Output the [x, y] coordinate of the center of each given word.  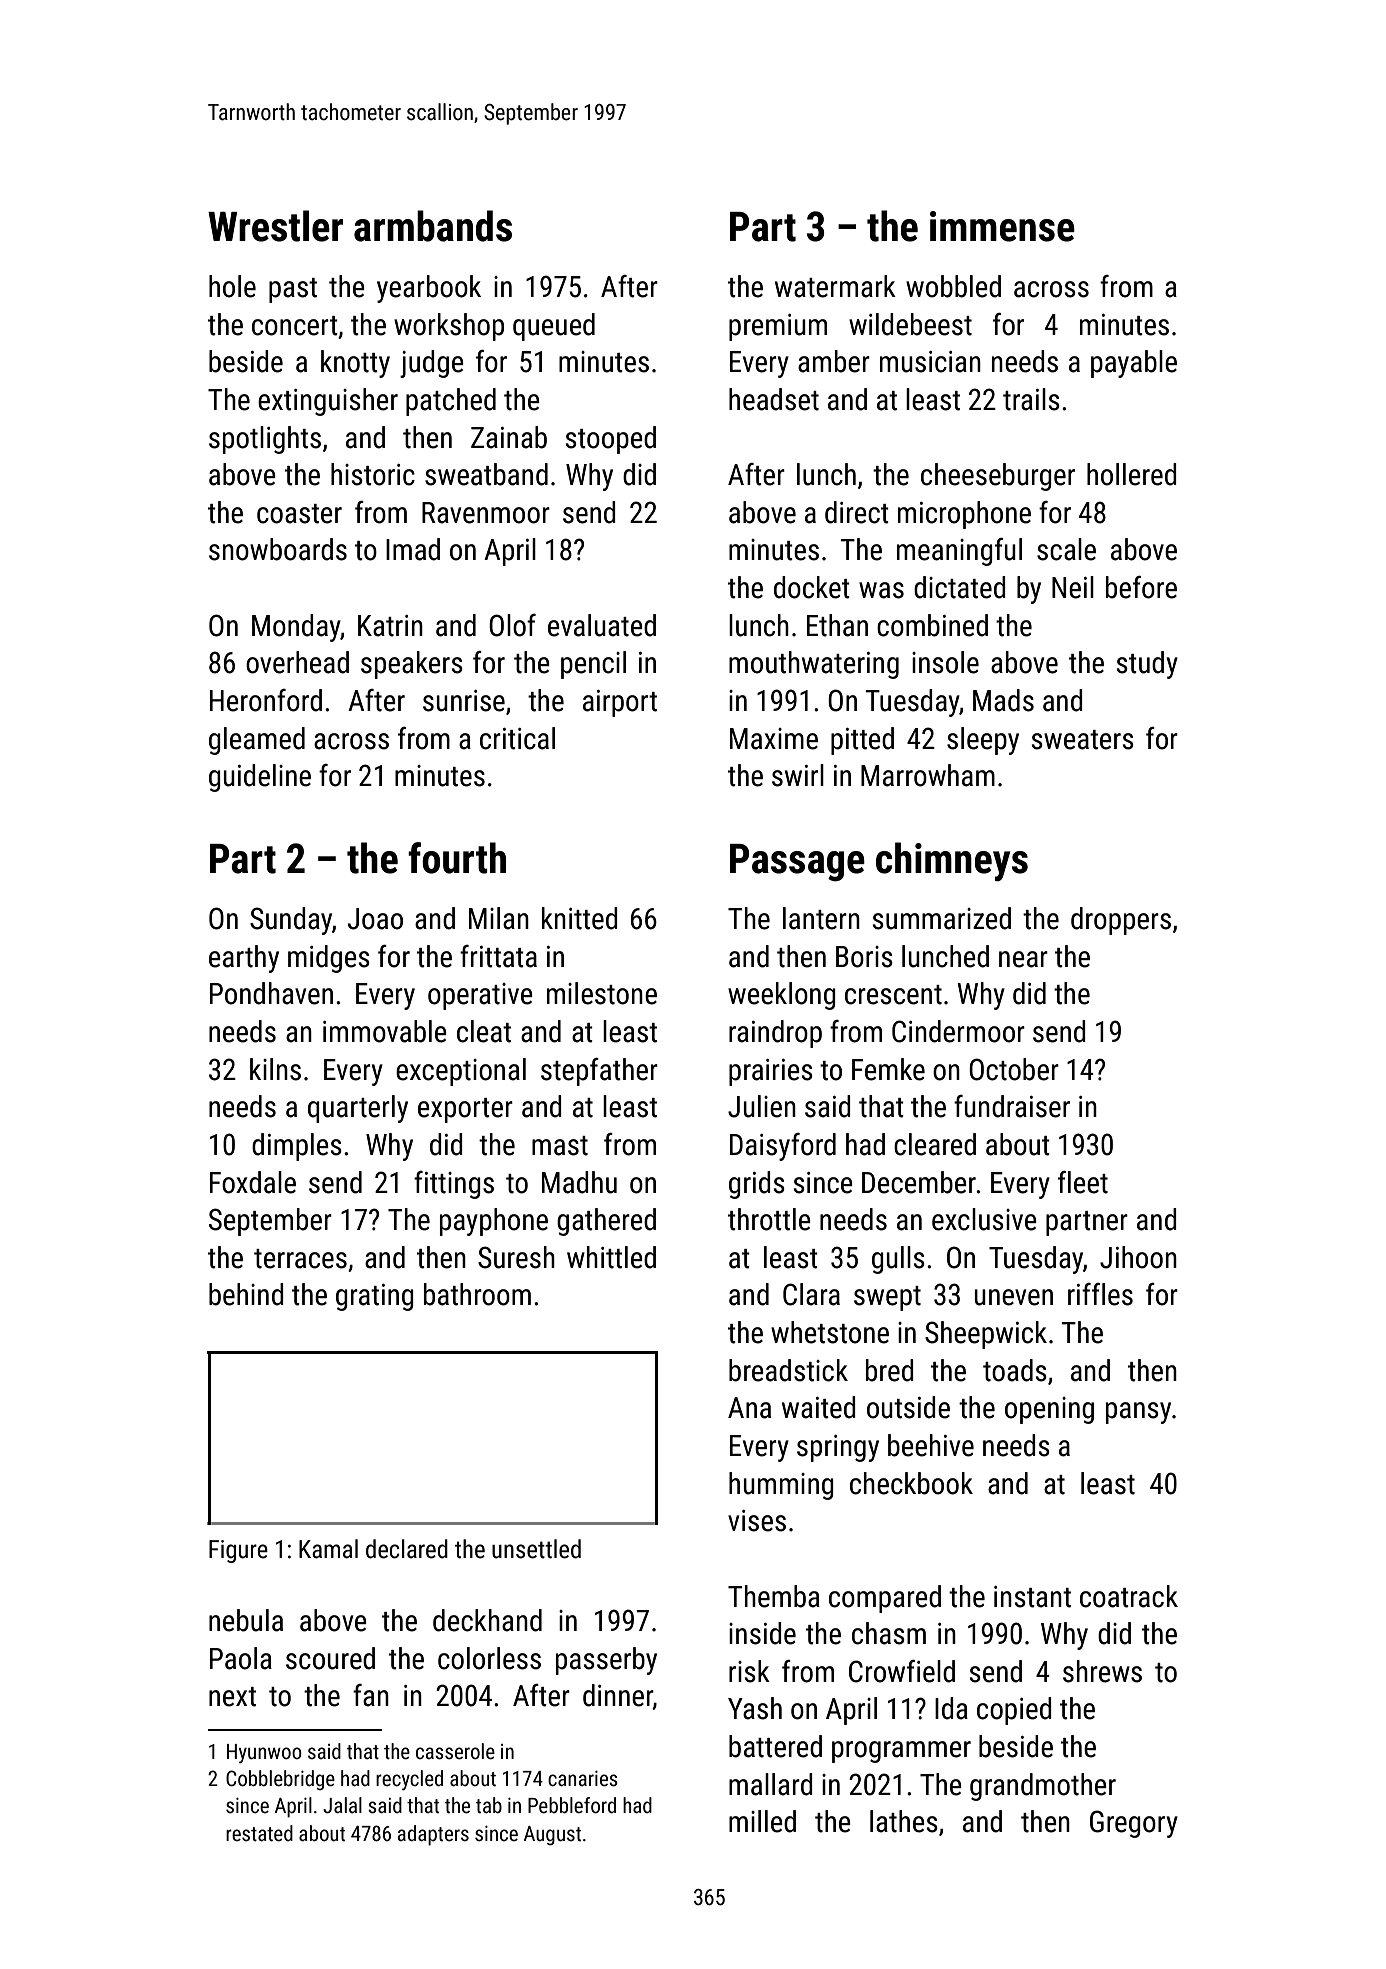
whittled [611, 1257]
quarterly [358, 1109]
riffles [1100, 1294]
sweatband [486, 474]
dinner [618, 1696]
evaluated [602, 625]
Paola [241, 1658]
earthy [244, 959]
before [1141, 587]
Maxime [774, 739]
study [1147, 665]
